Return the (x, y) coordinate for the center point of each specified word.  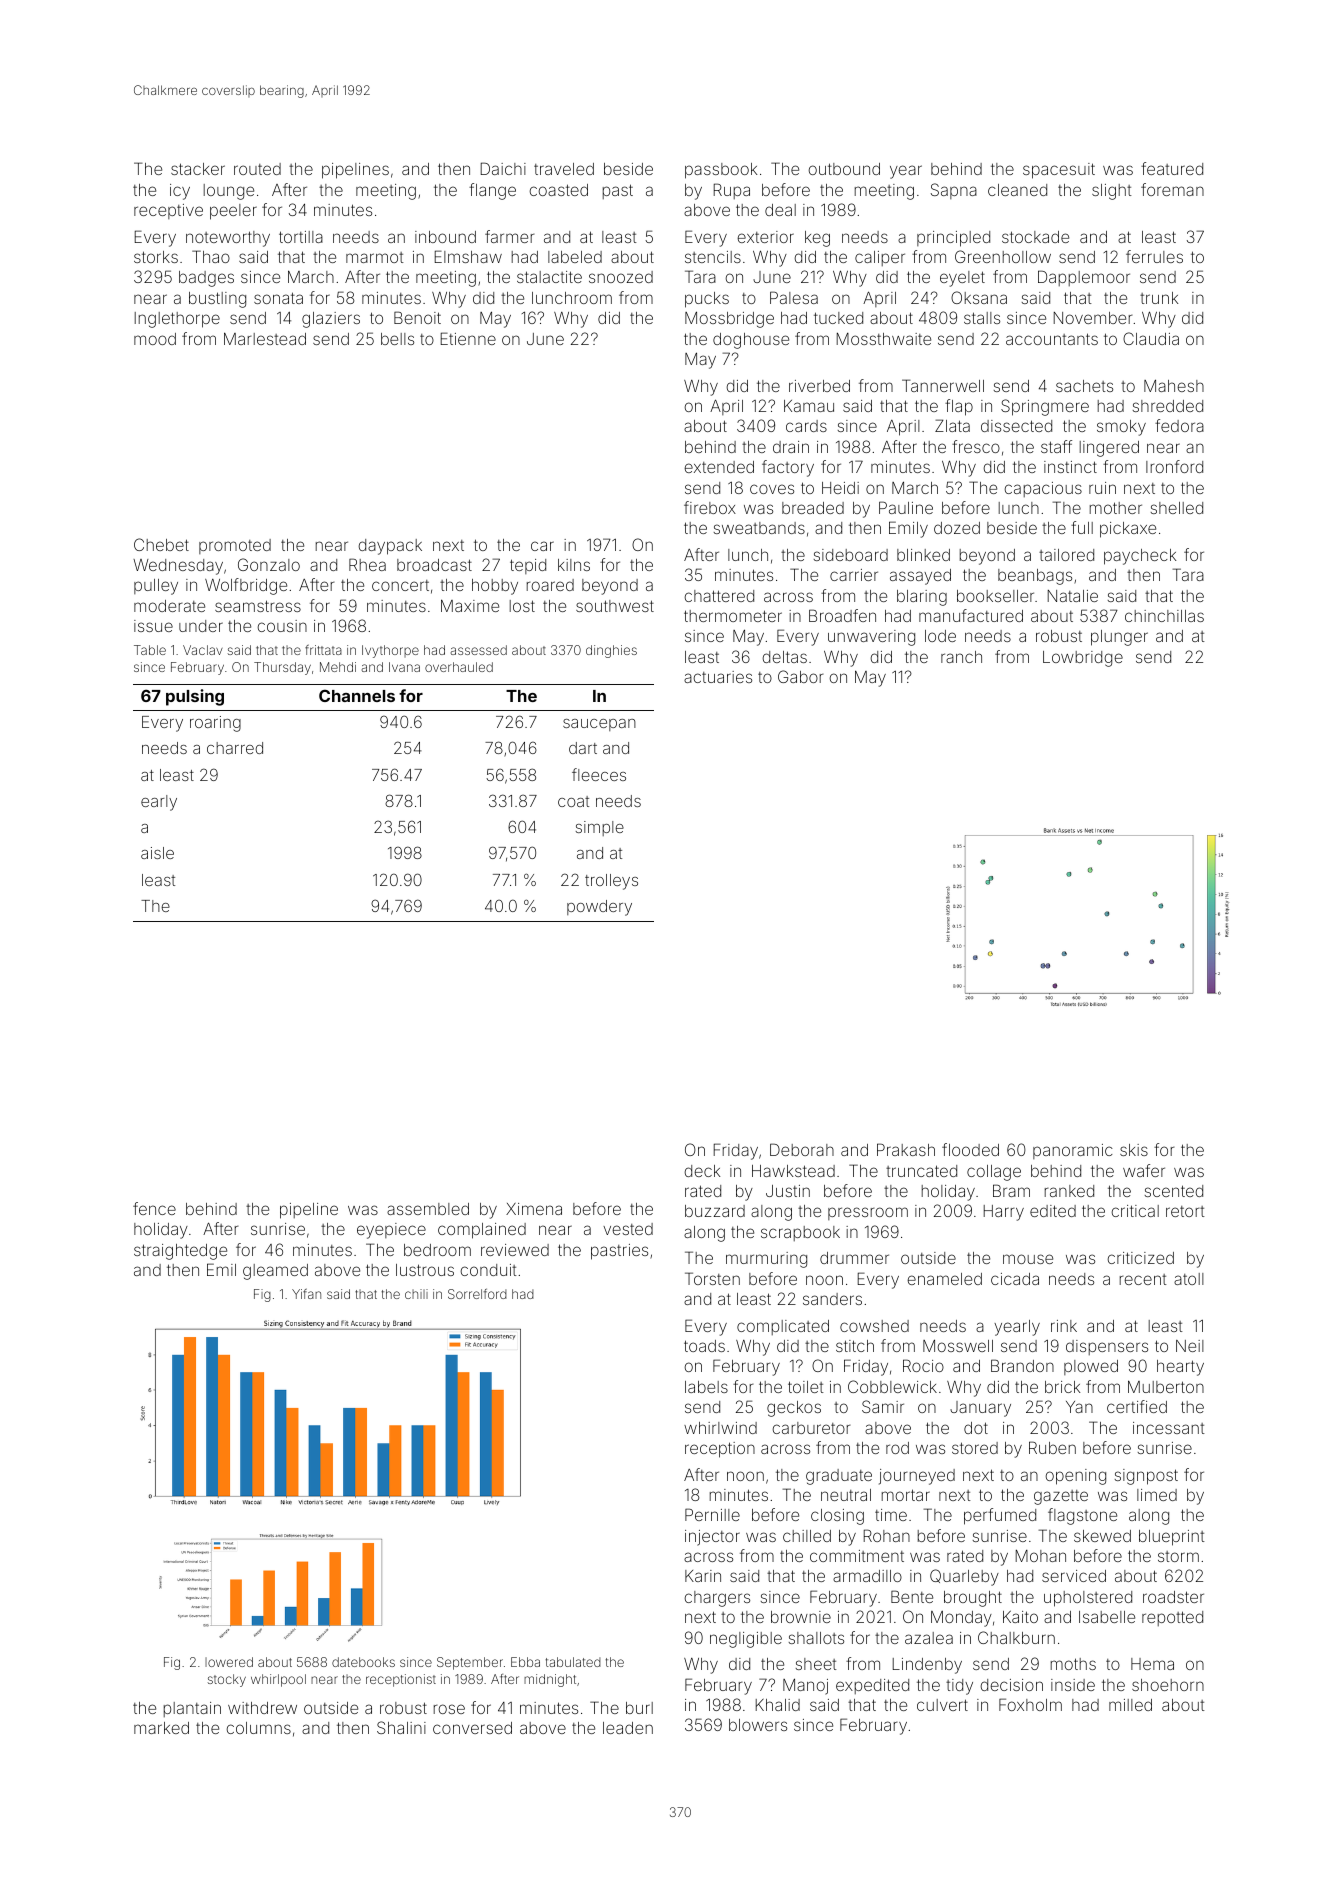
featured (1172, 168)
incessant (1169, 1428)
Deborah (802, 1149)
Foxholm (1030, 1704)
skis (1134, 1150)
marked (161, 1728)
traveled (564, 169)
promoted (235, 546)
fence (154, 1208)
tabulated (573, 1662)
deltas (784, 657)
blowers (758, 1725)
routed (257, 169)
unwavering (871, 638)
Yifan (306, 1294)
